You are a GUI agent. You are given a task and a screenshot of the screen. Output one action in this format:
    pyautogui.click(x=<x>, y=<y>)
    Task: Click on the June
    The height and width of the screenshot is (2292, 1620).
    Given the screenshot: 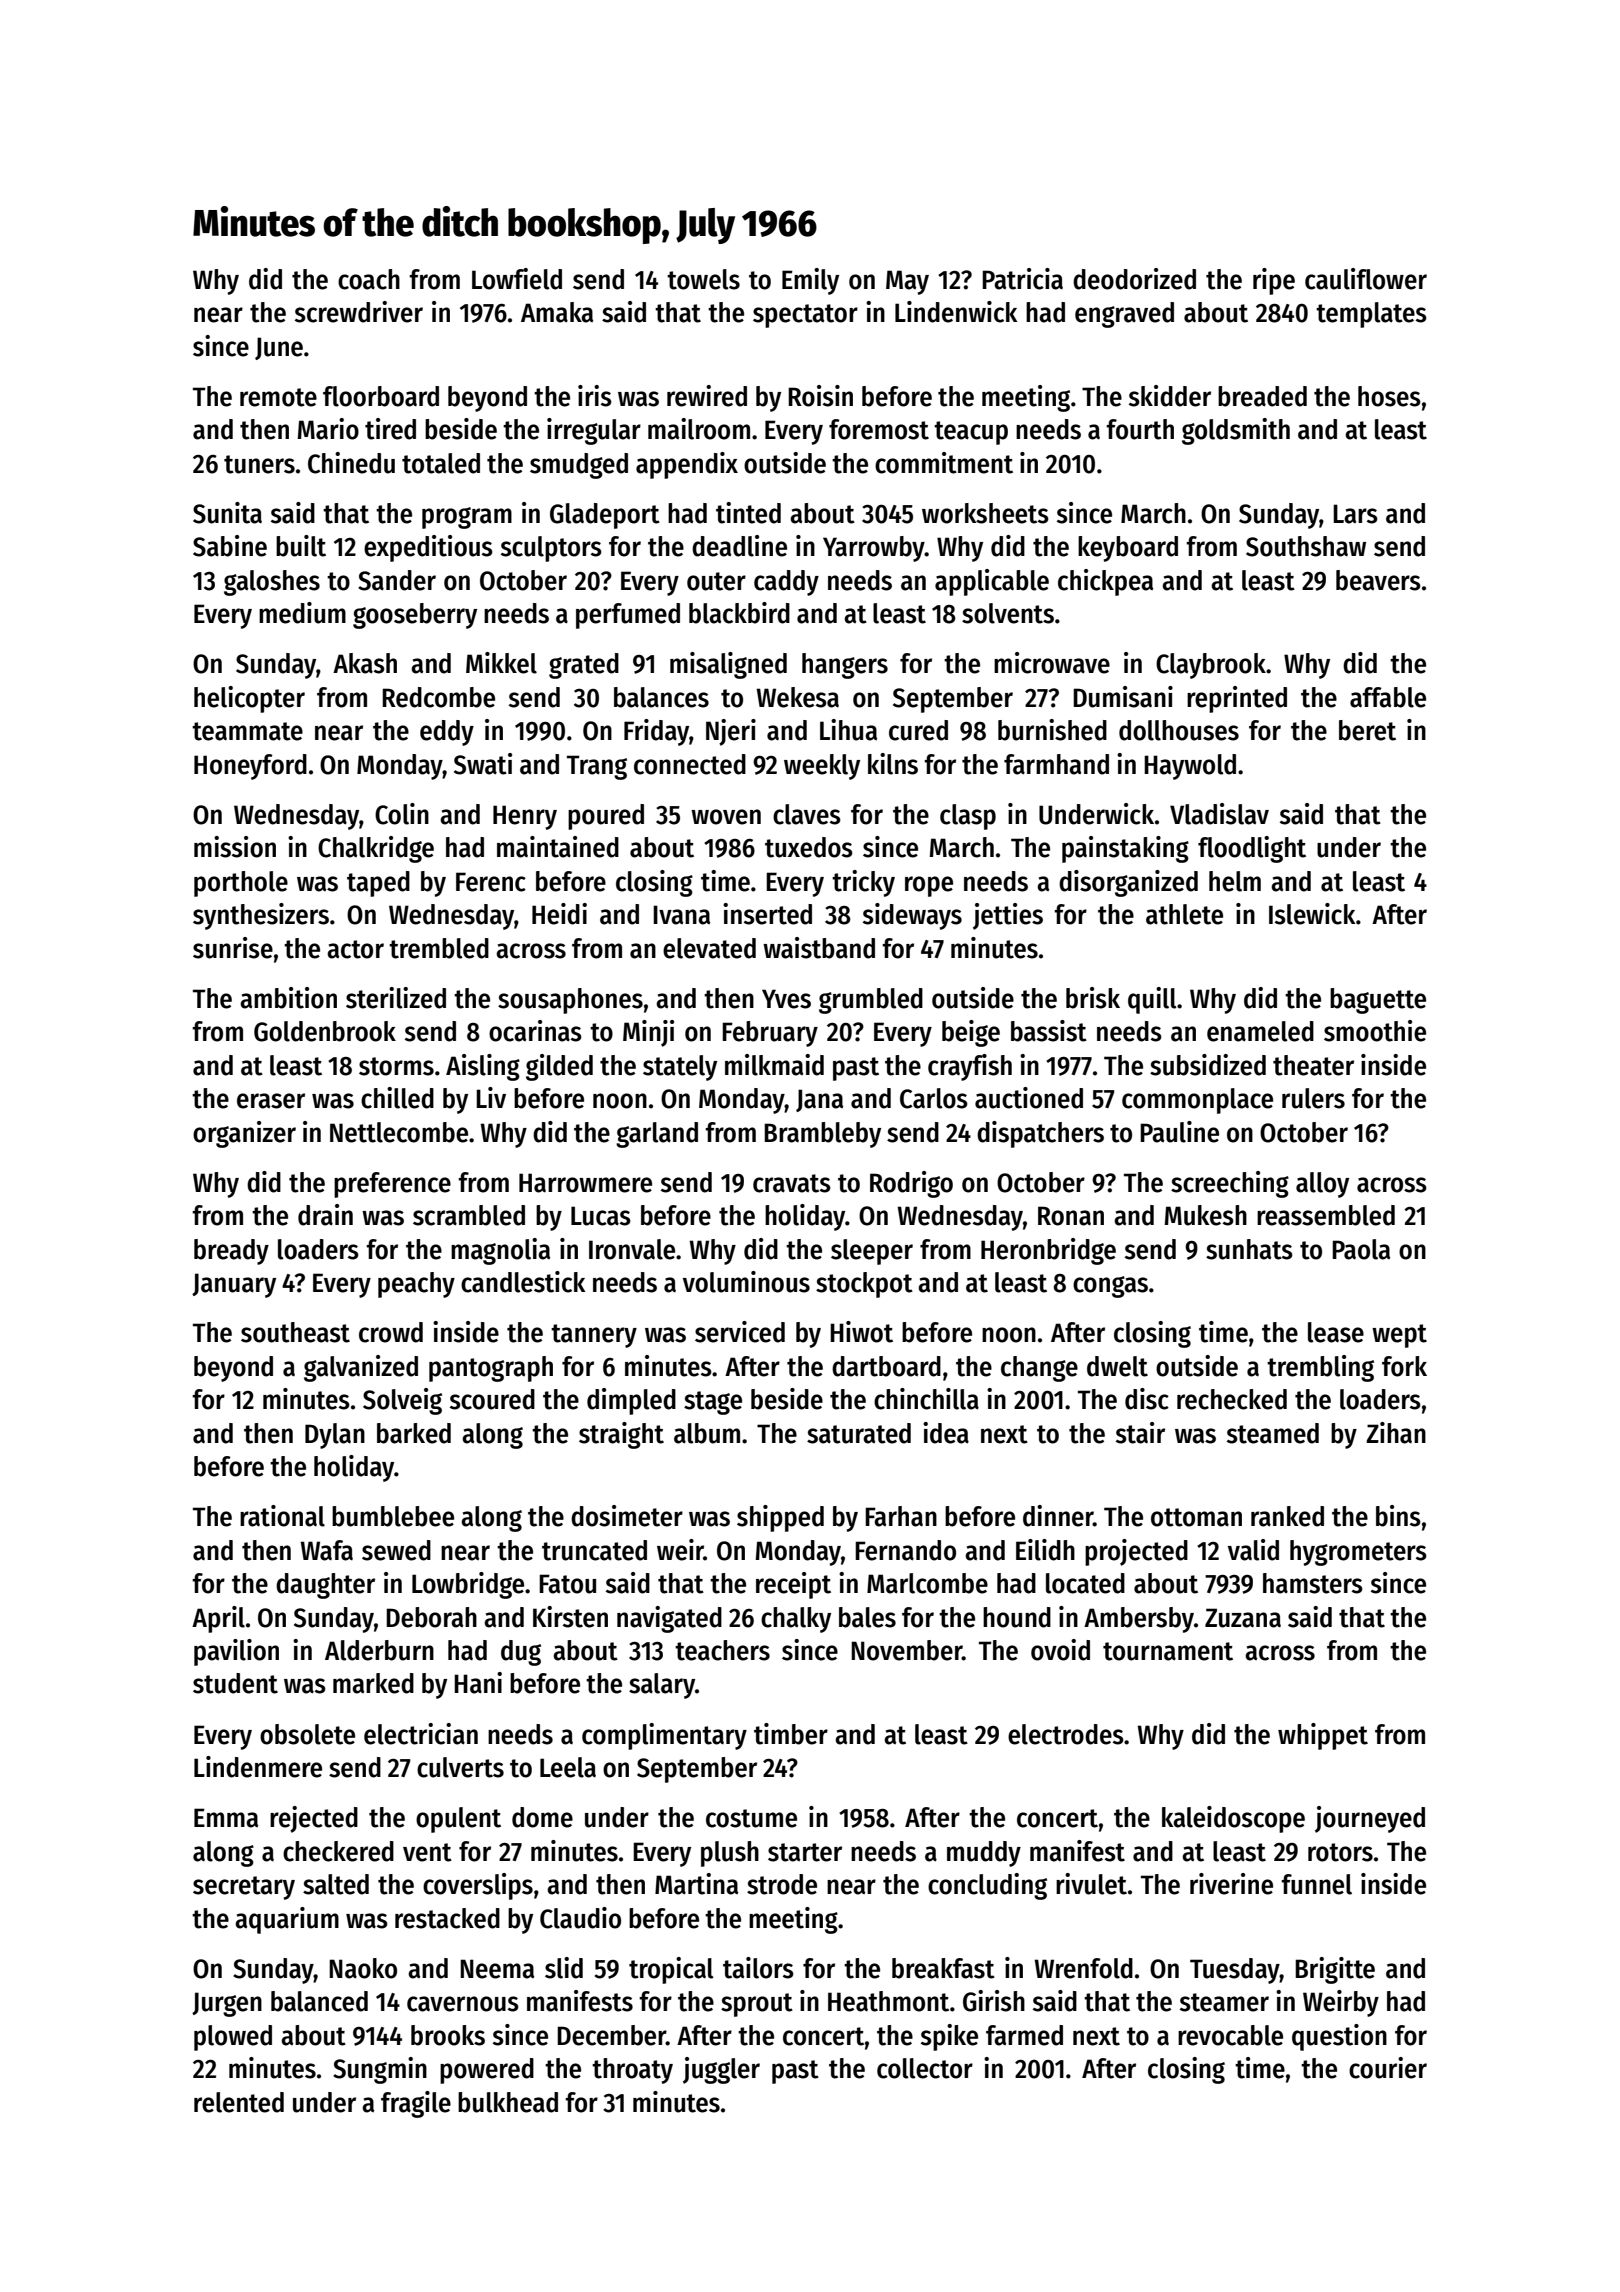 What is the action you would take?
    pyautogui.click(x=279, y=348)
